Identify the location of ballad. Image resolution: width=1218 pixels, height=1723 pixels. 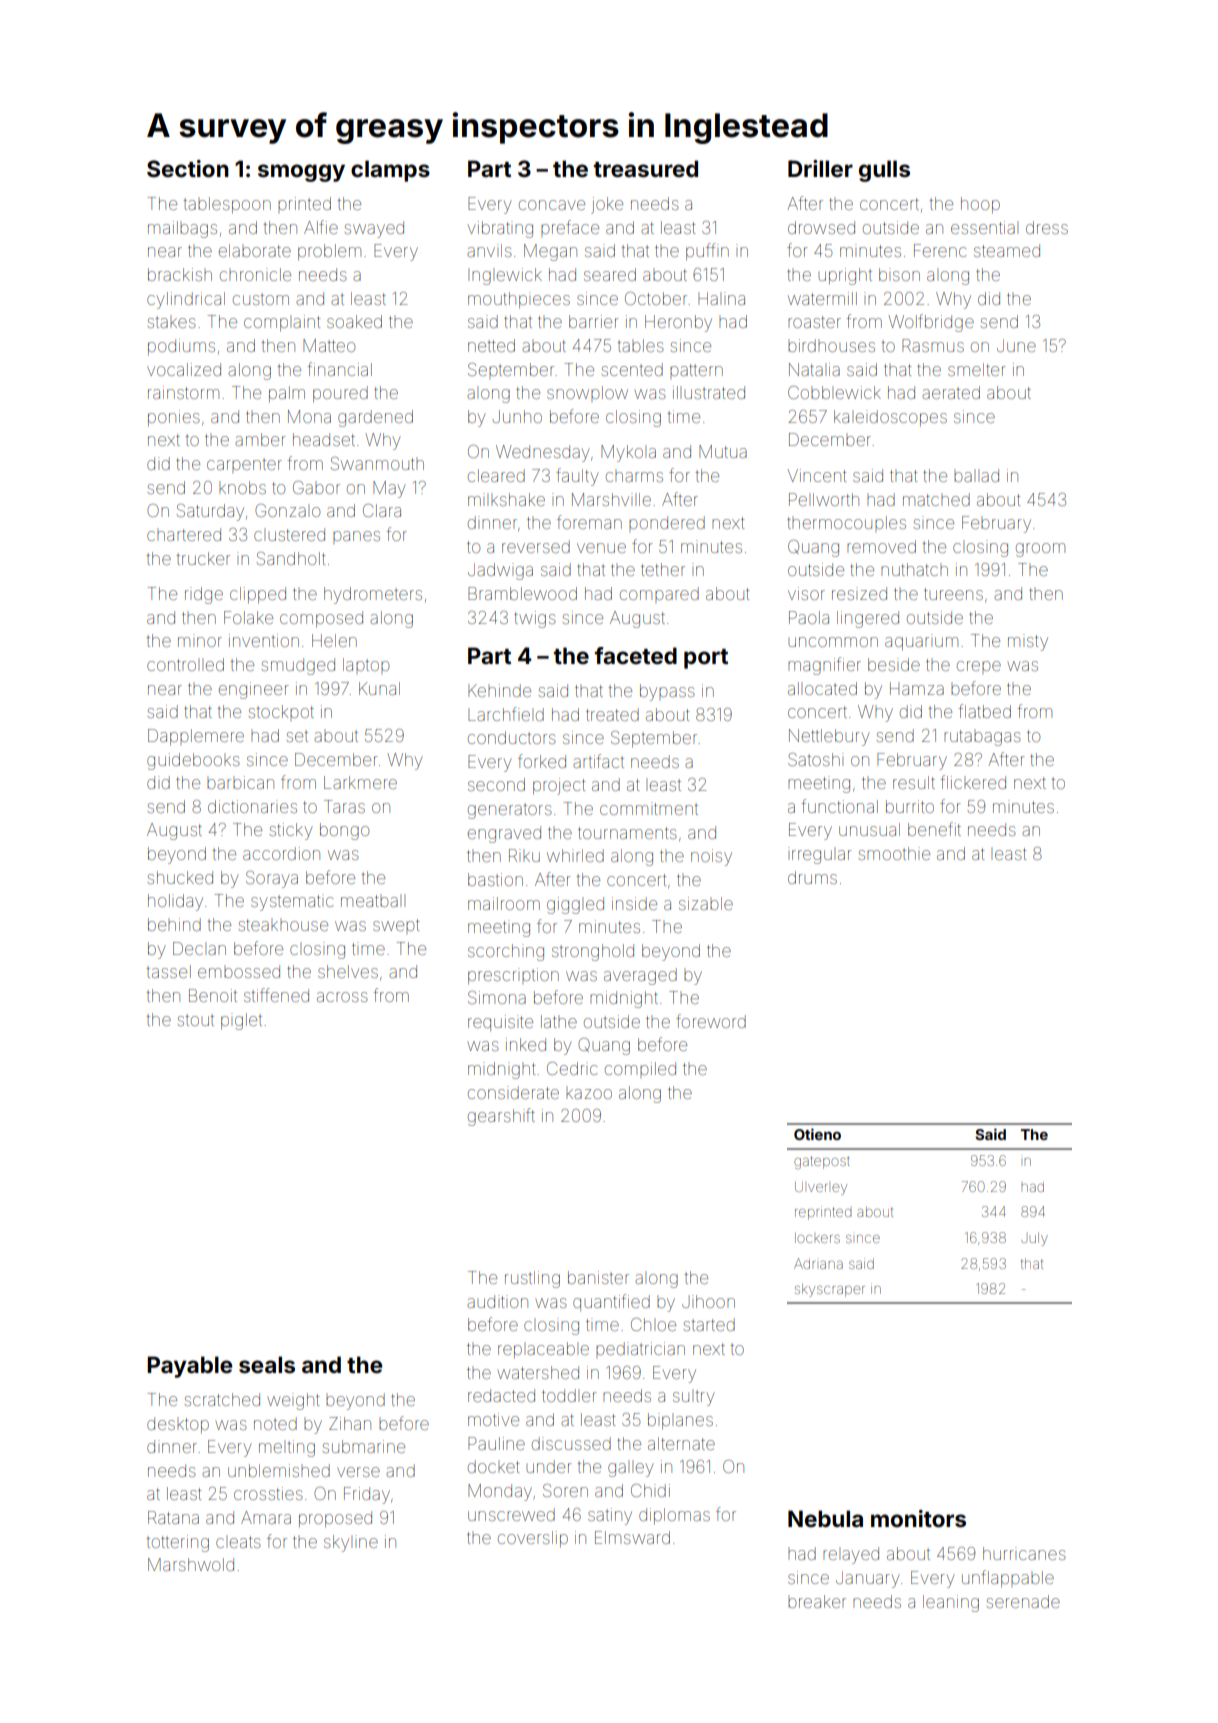
(976, 475).
